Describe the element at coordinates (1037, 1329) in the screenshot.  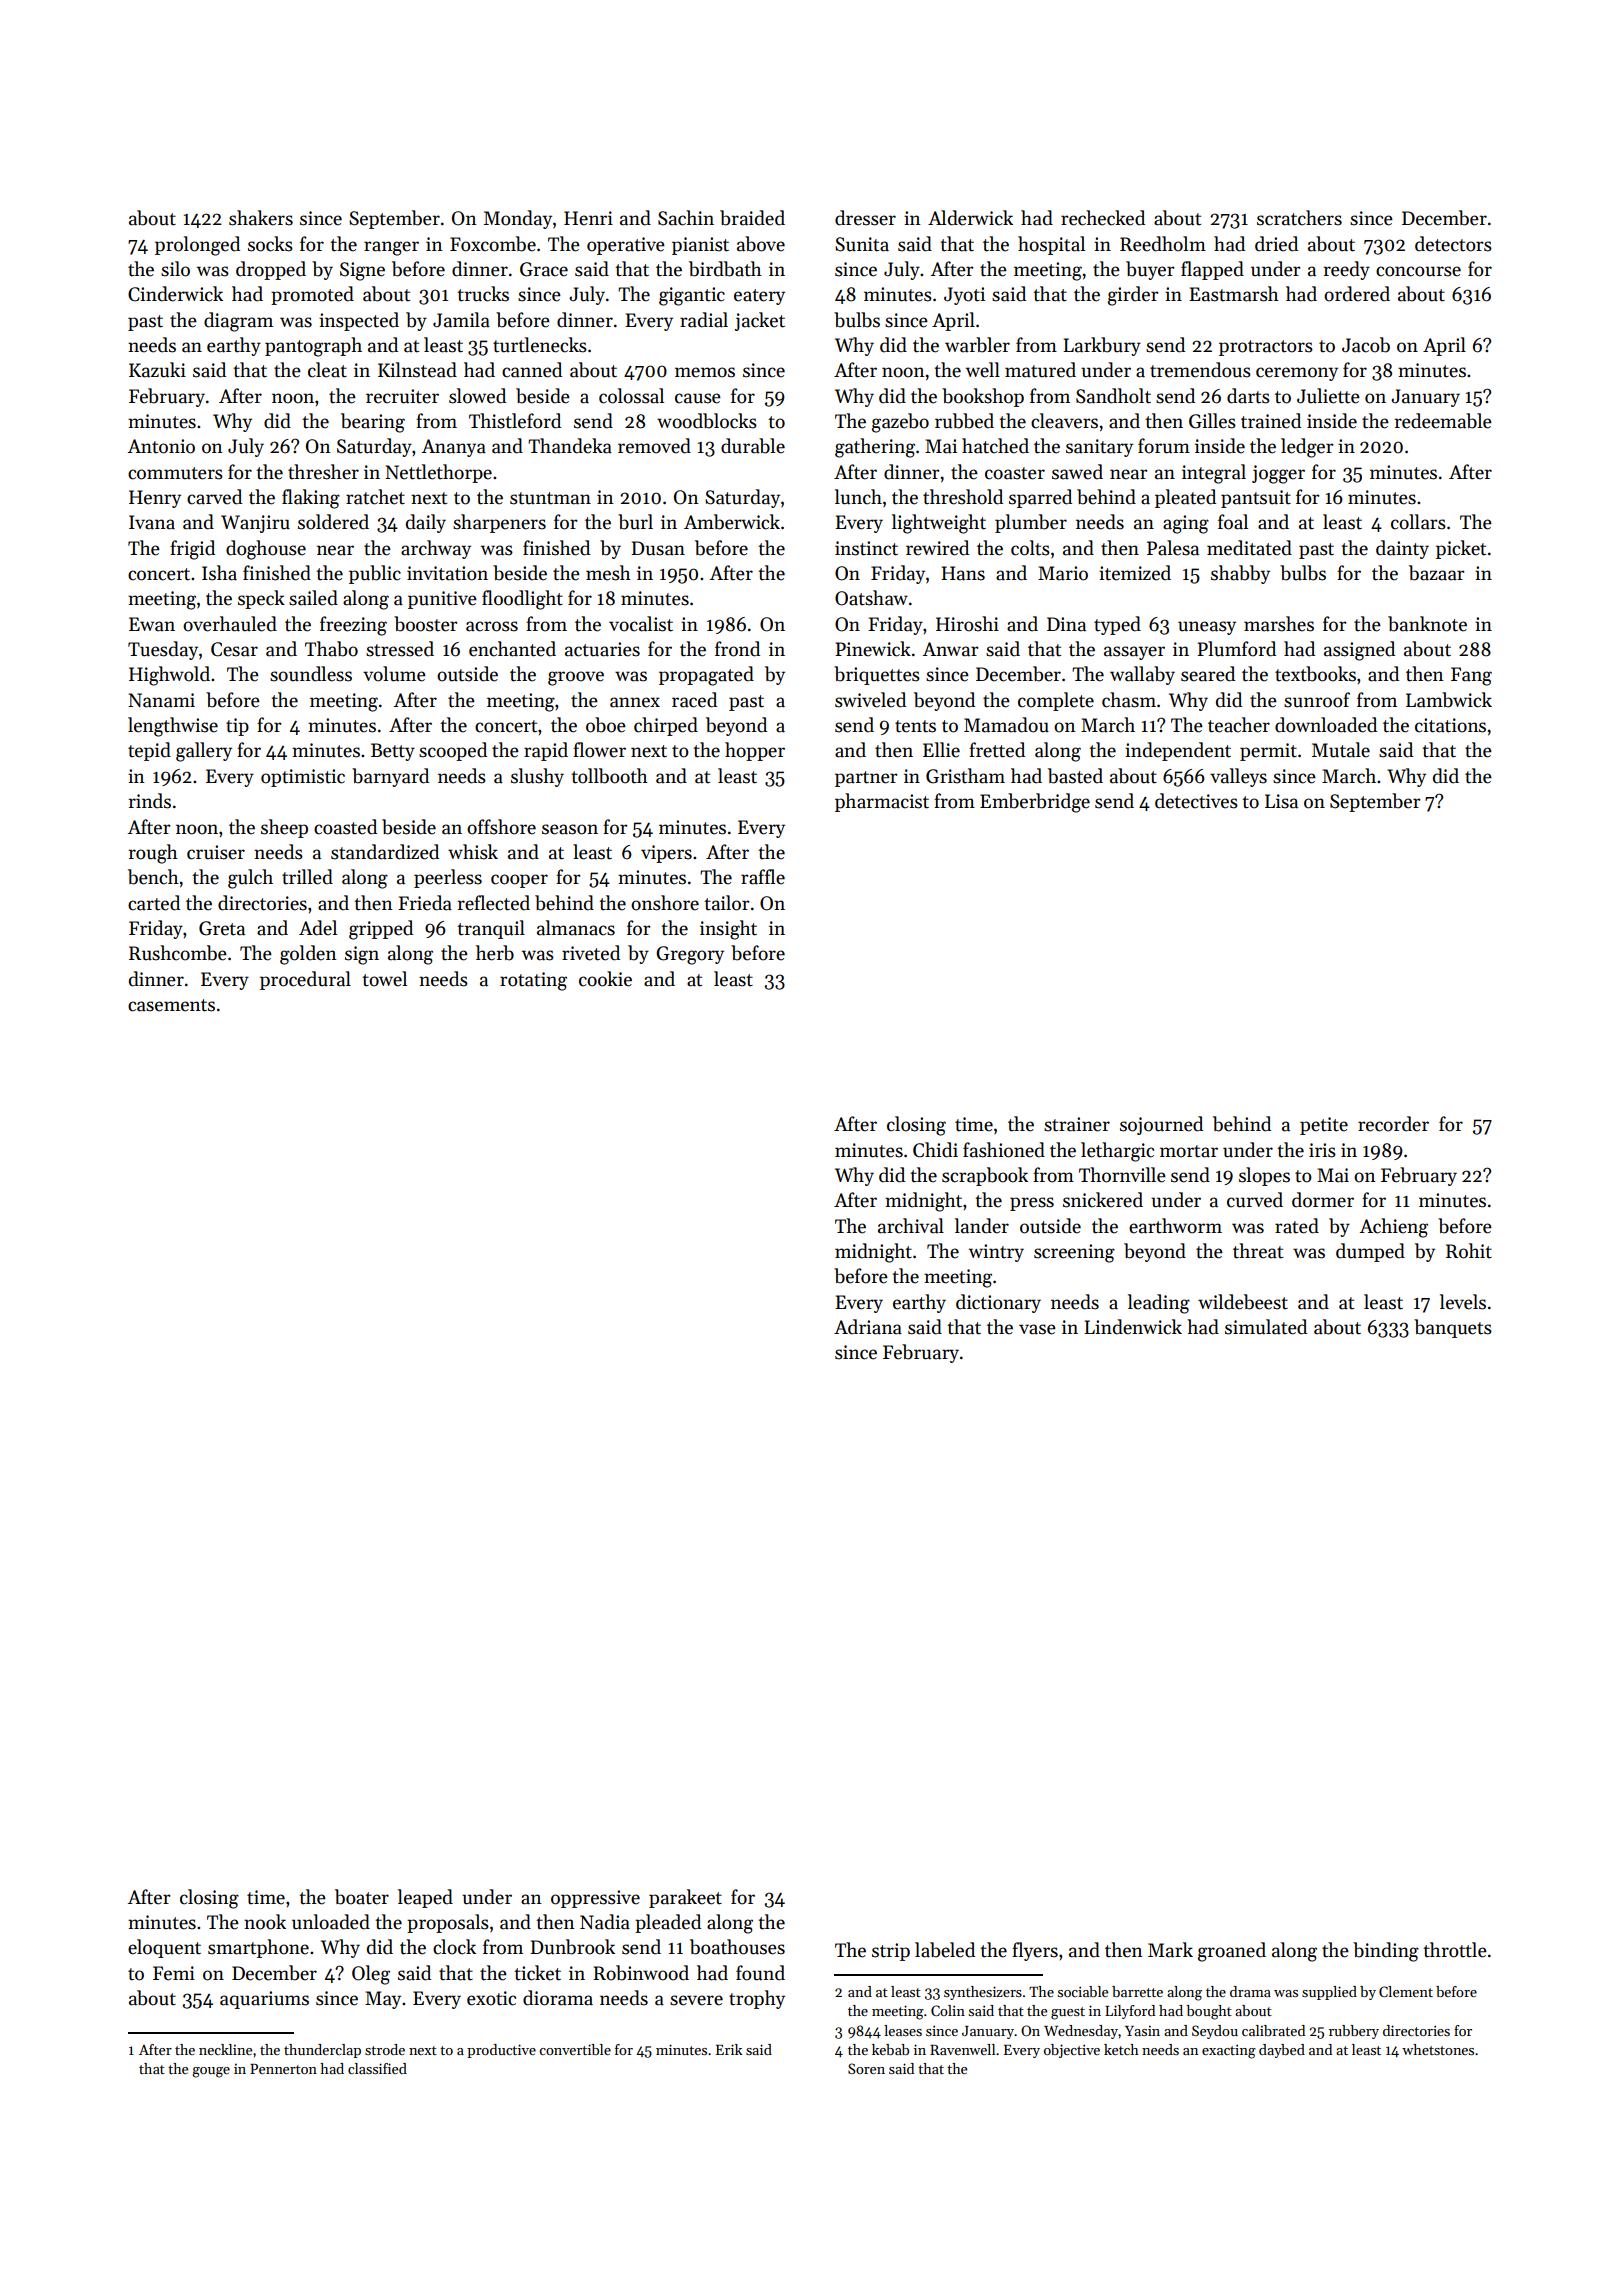
I see `vase` at that location.
